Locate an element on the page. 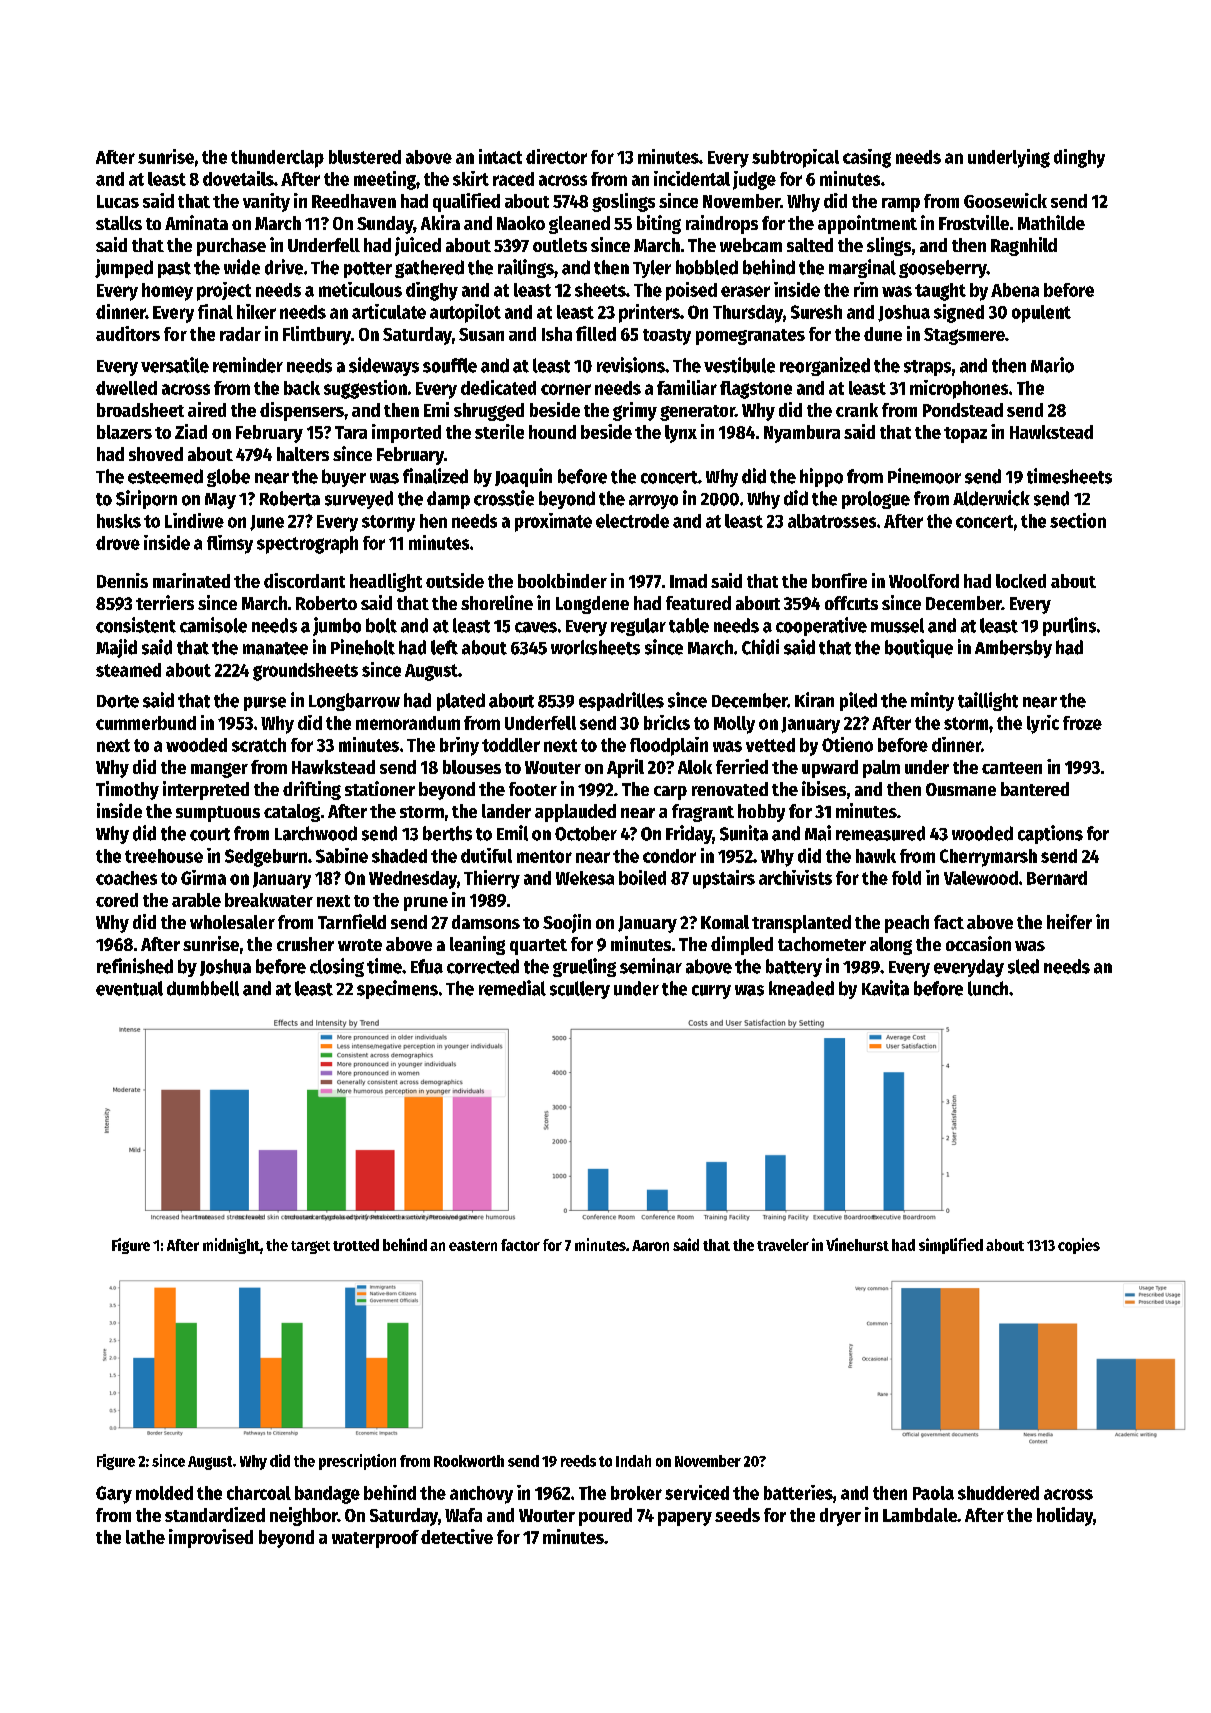 The image size is (1211, 1713). drifting is located at coordinates (312, 790).
